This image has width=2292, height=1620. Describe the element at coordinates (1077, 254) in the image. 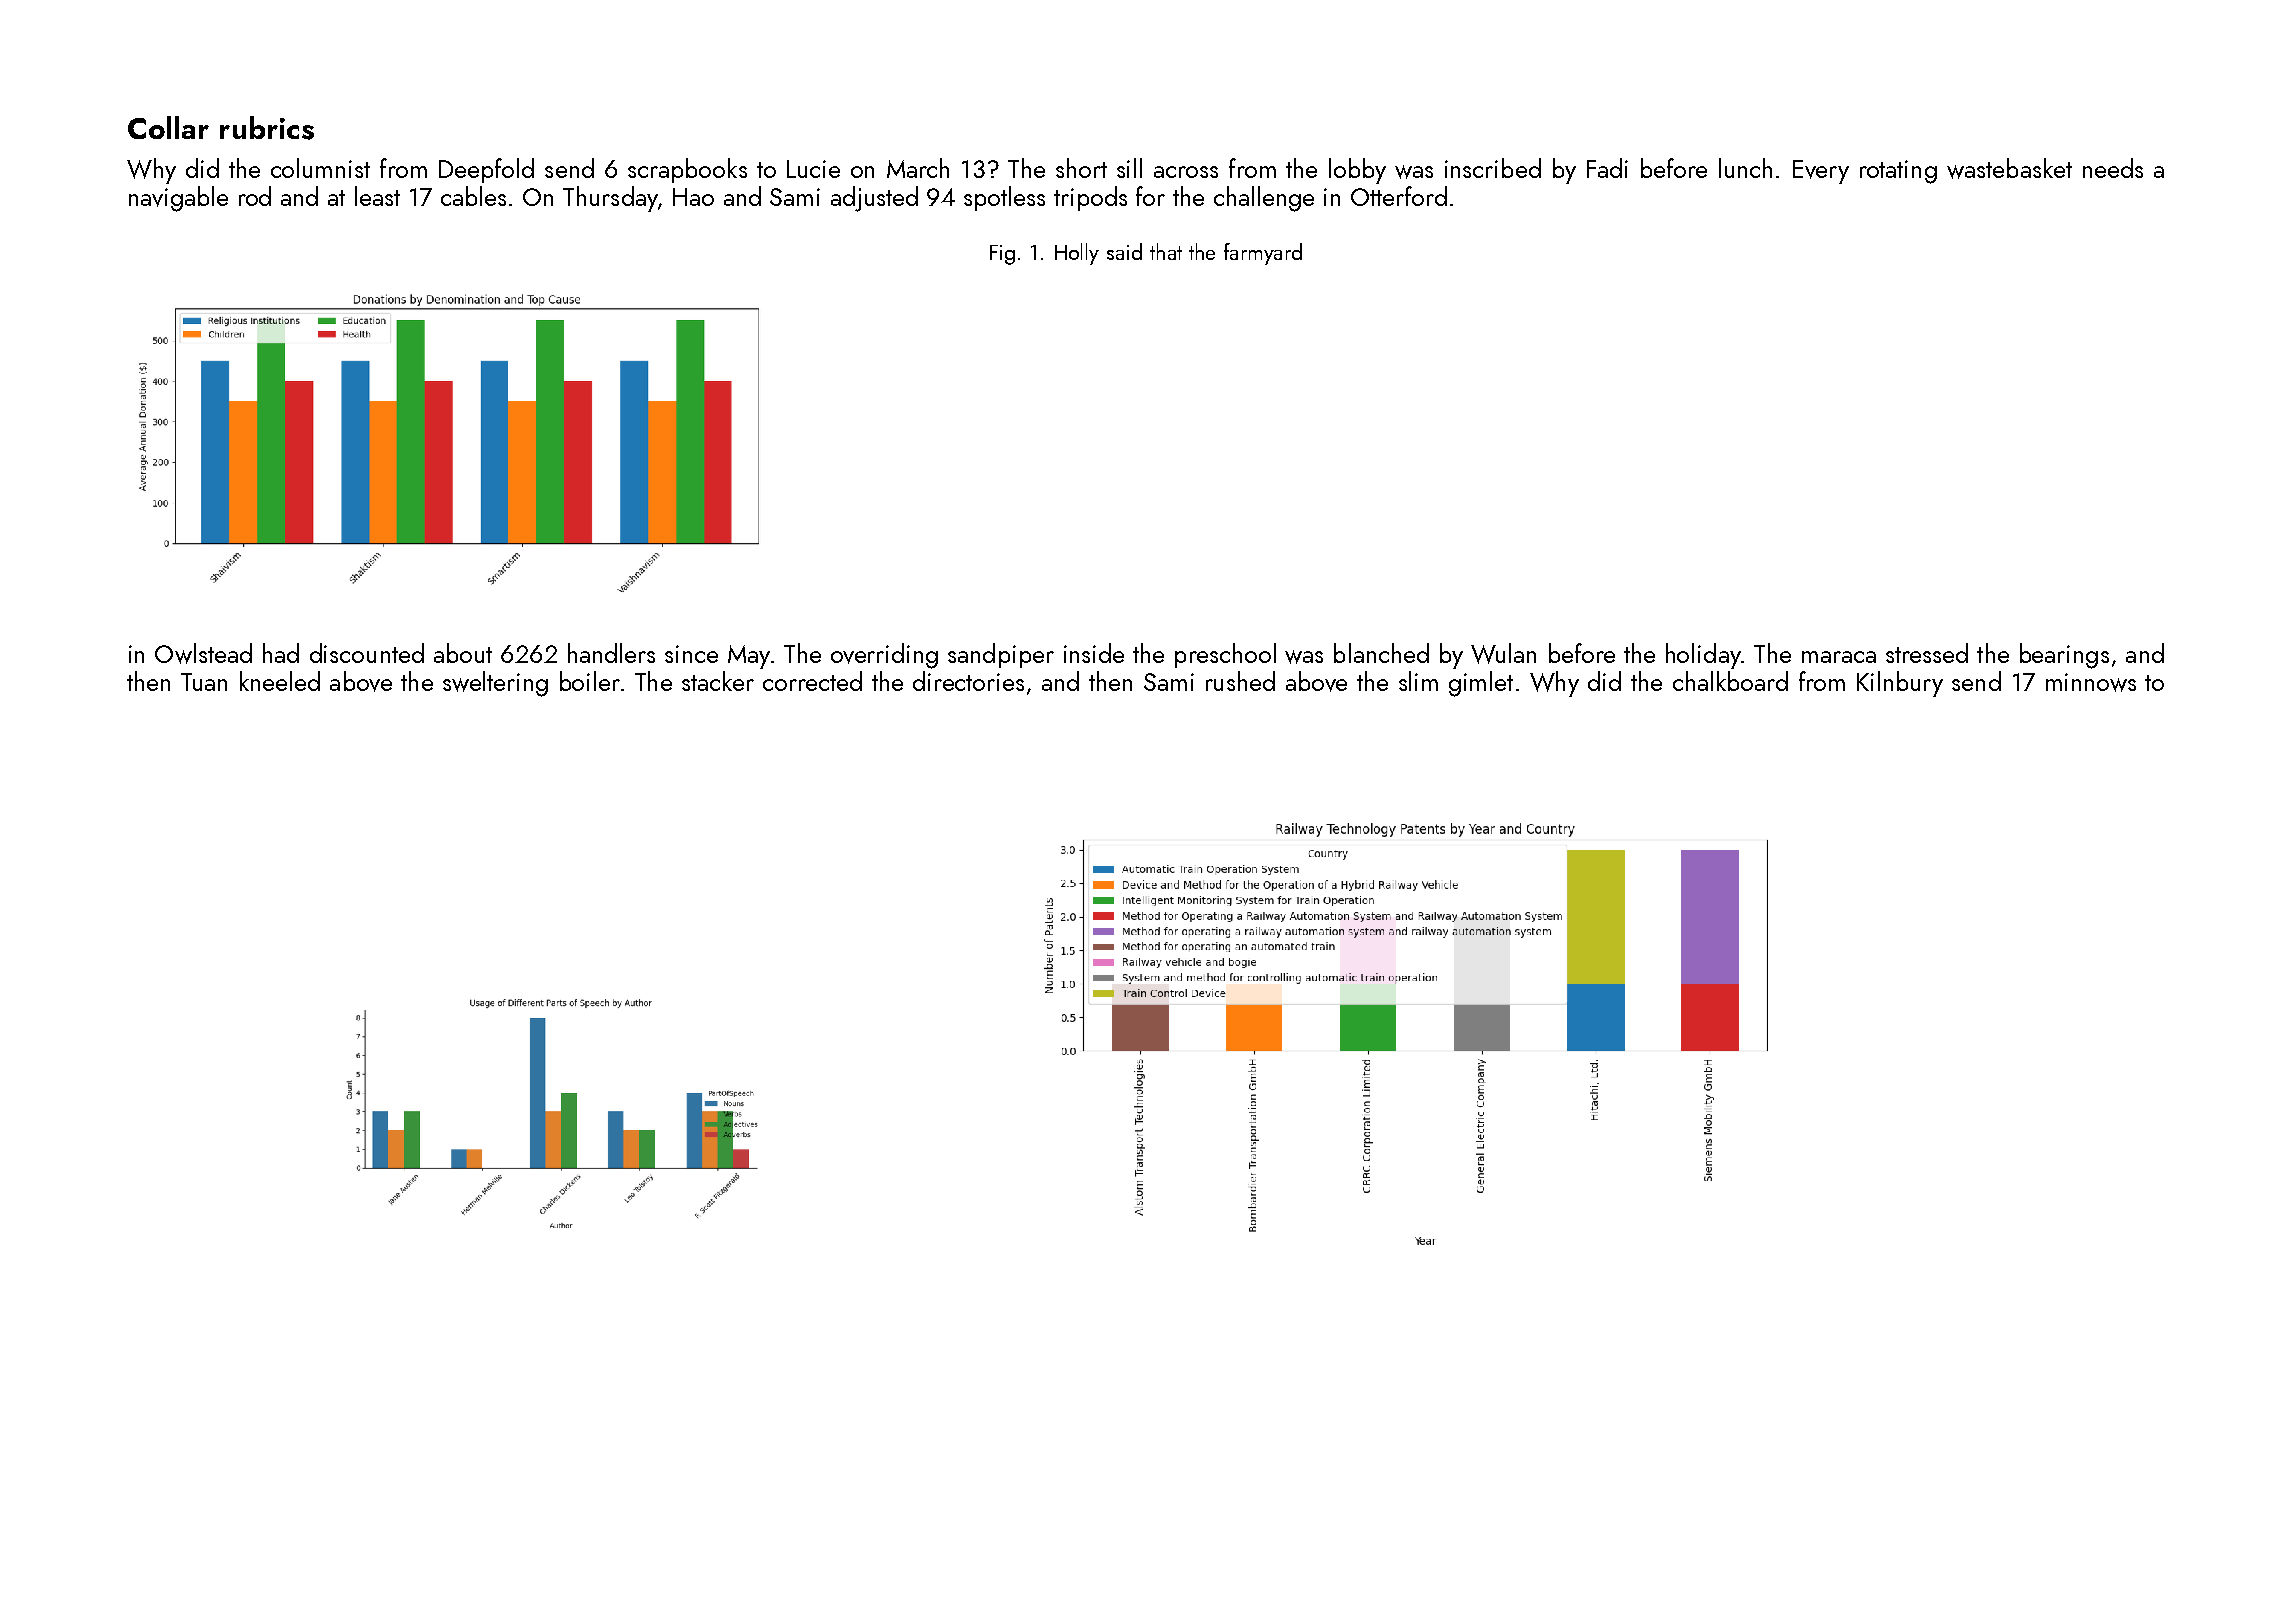

I see `Holly` at that location.
